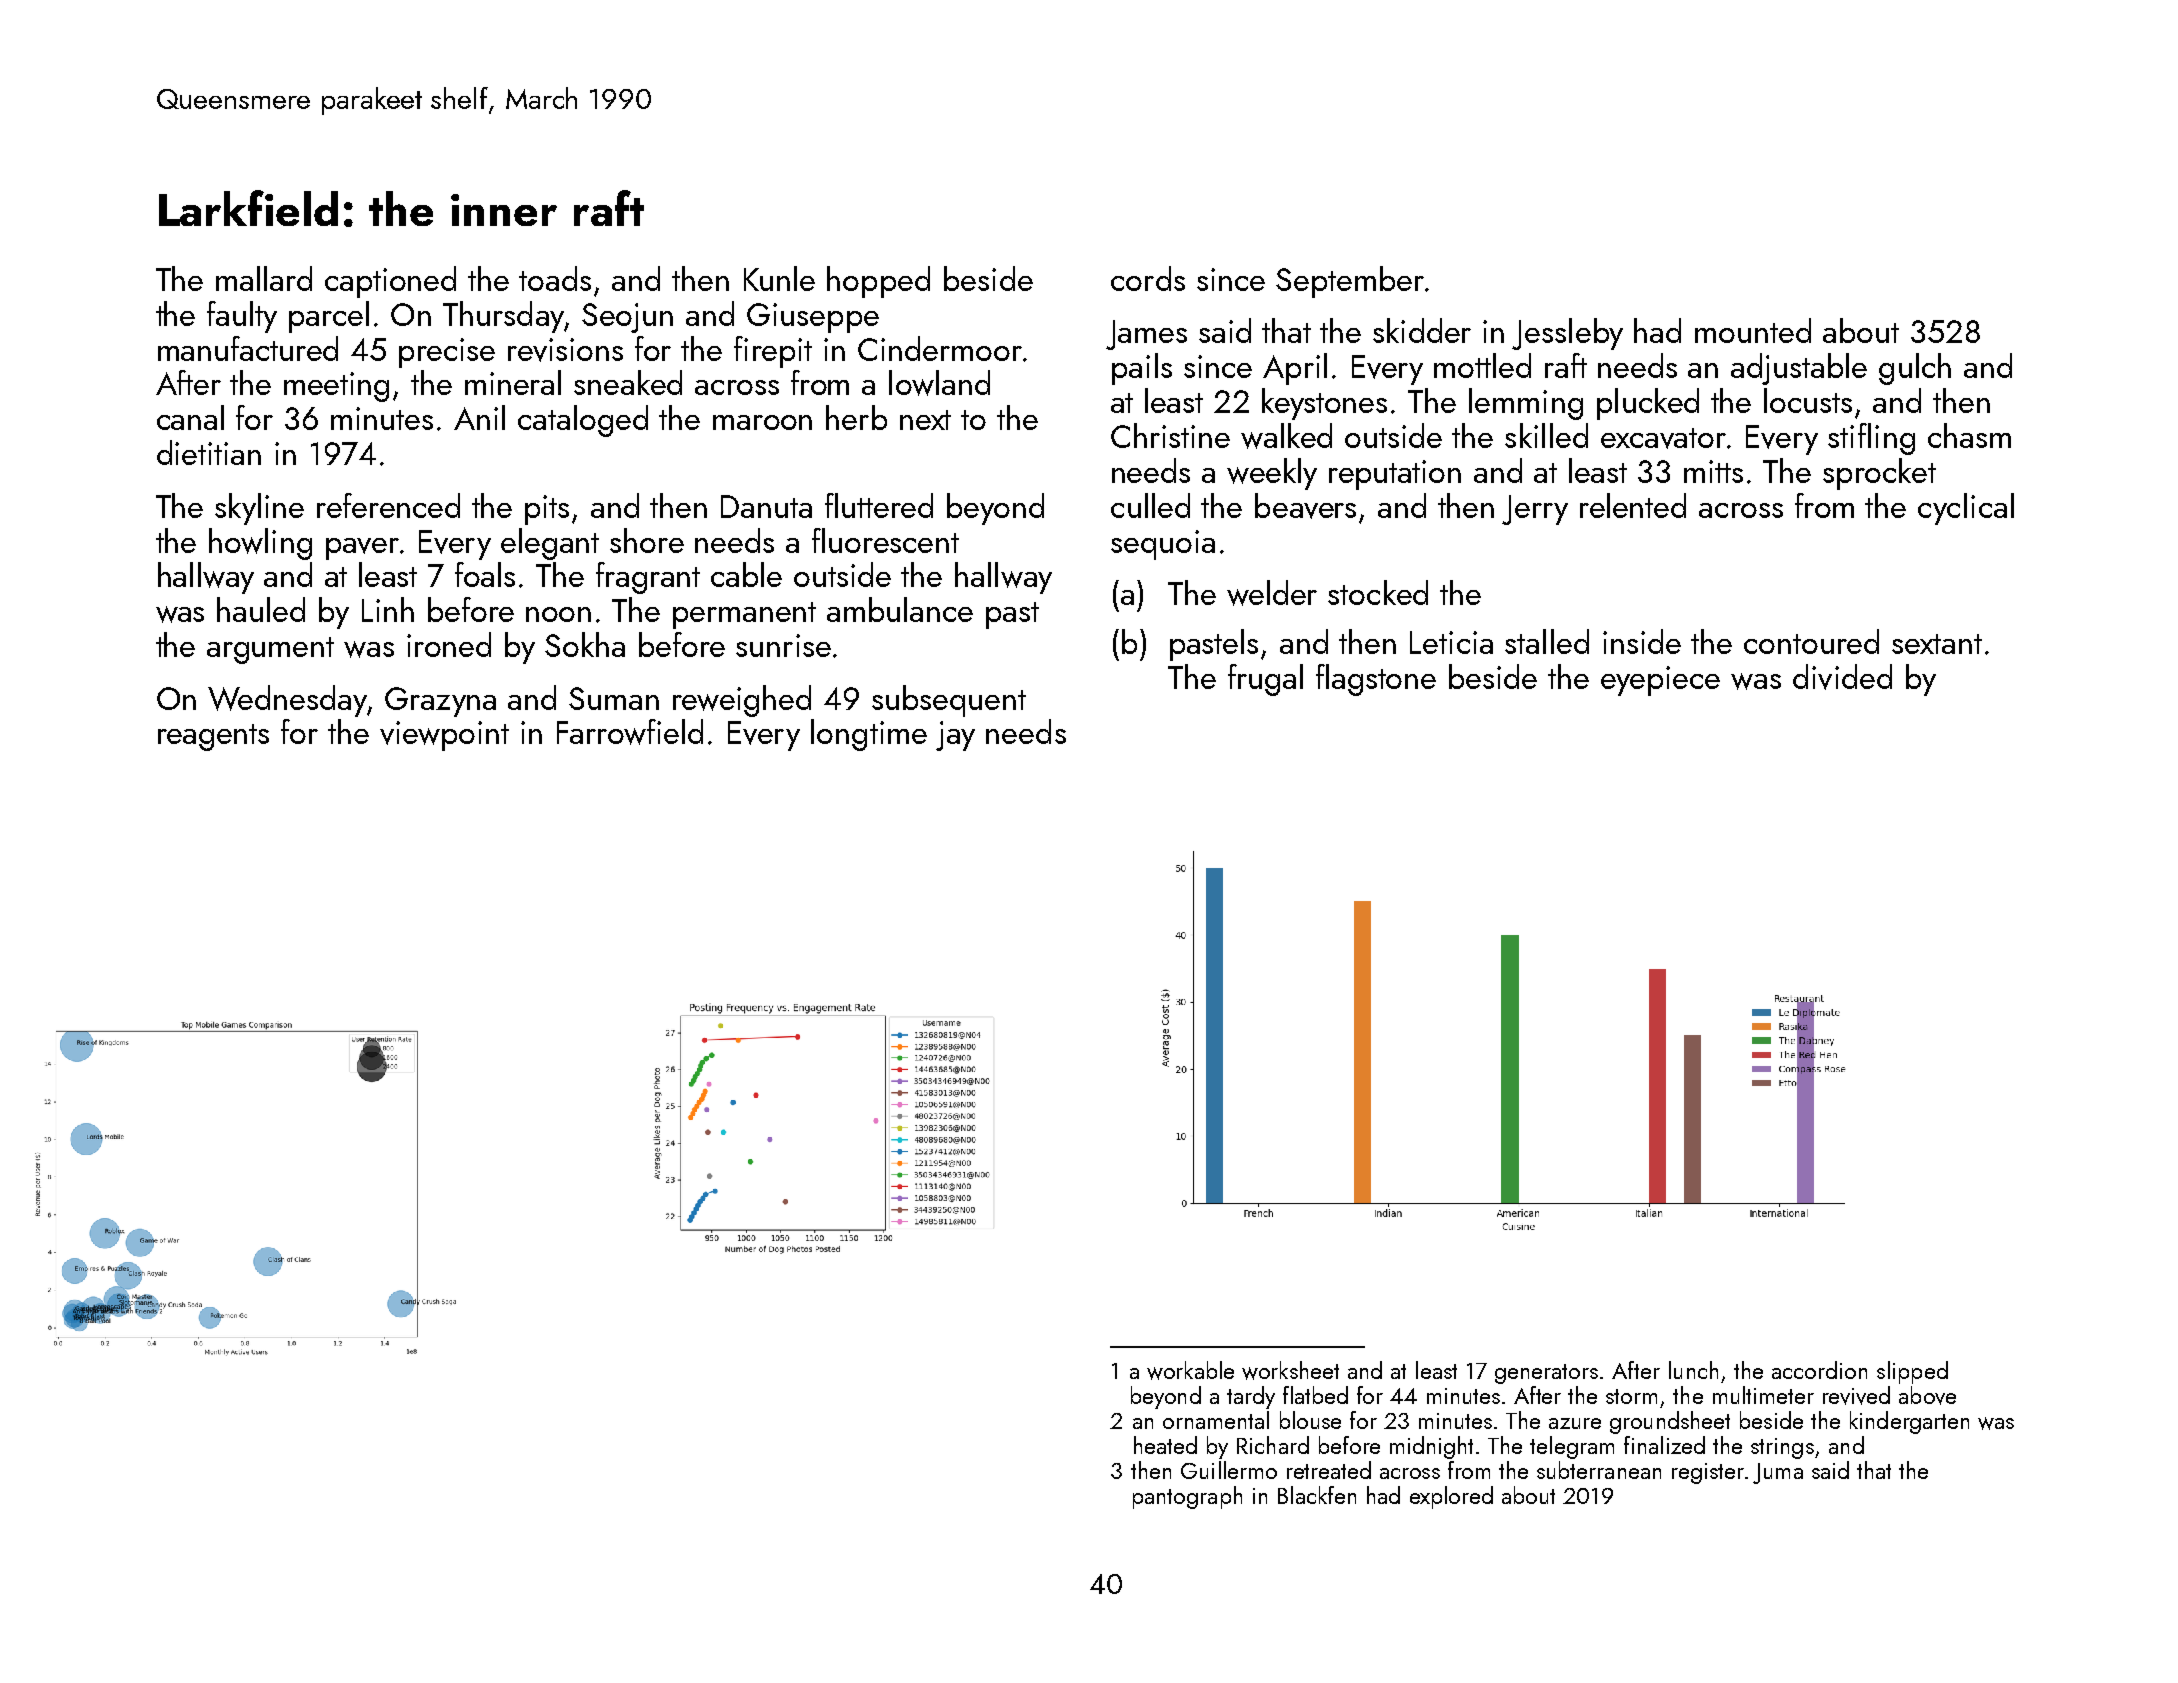 Image resolution: width=2178 pixels, height=1683 pixels. Describe the element at coordinates (213, 737) in the screenshot. I see `reagents` at that location.
